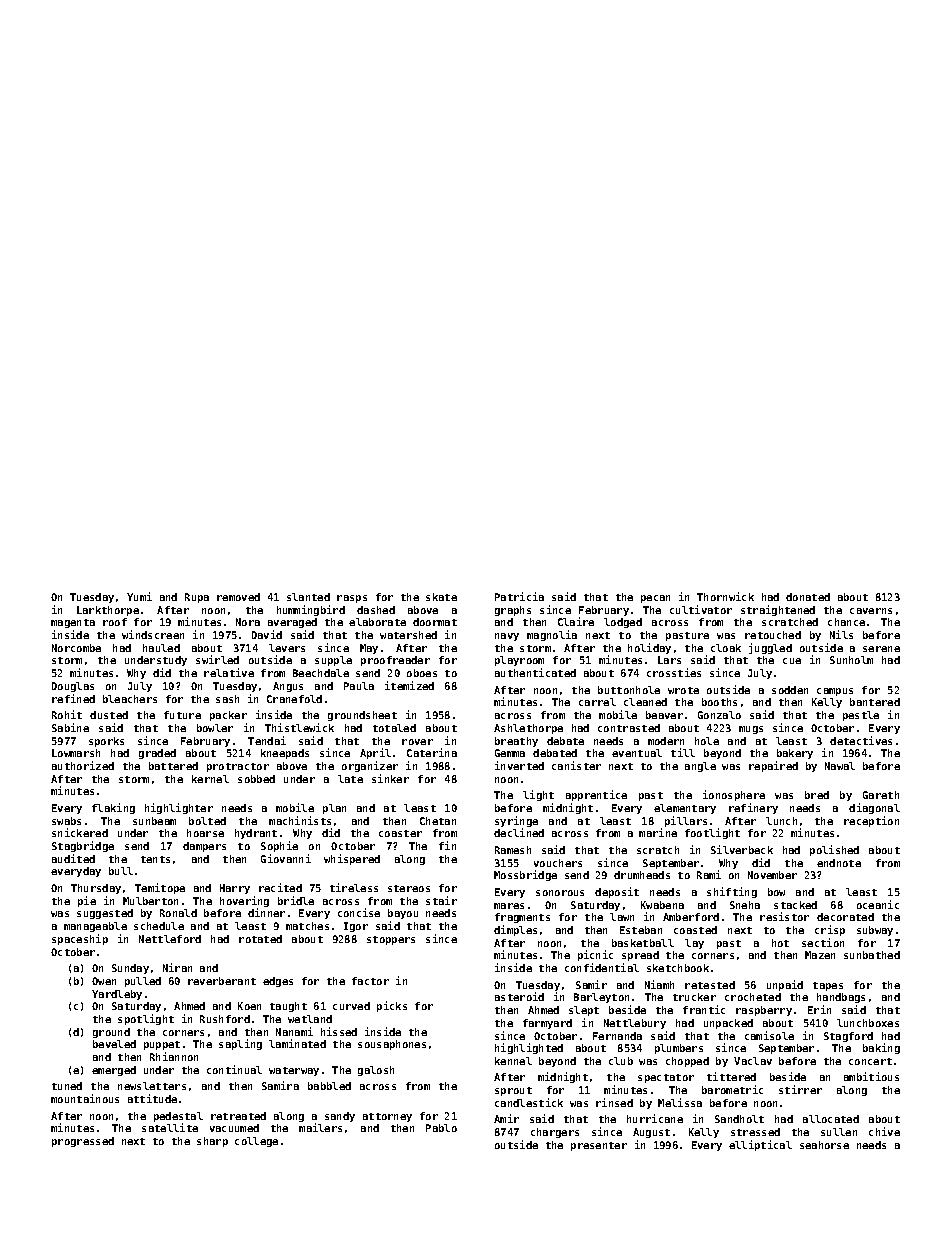 The width and height of the image is (952, 1233). I want to click on bolted, so click(207, 821).
